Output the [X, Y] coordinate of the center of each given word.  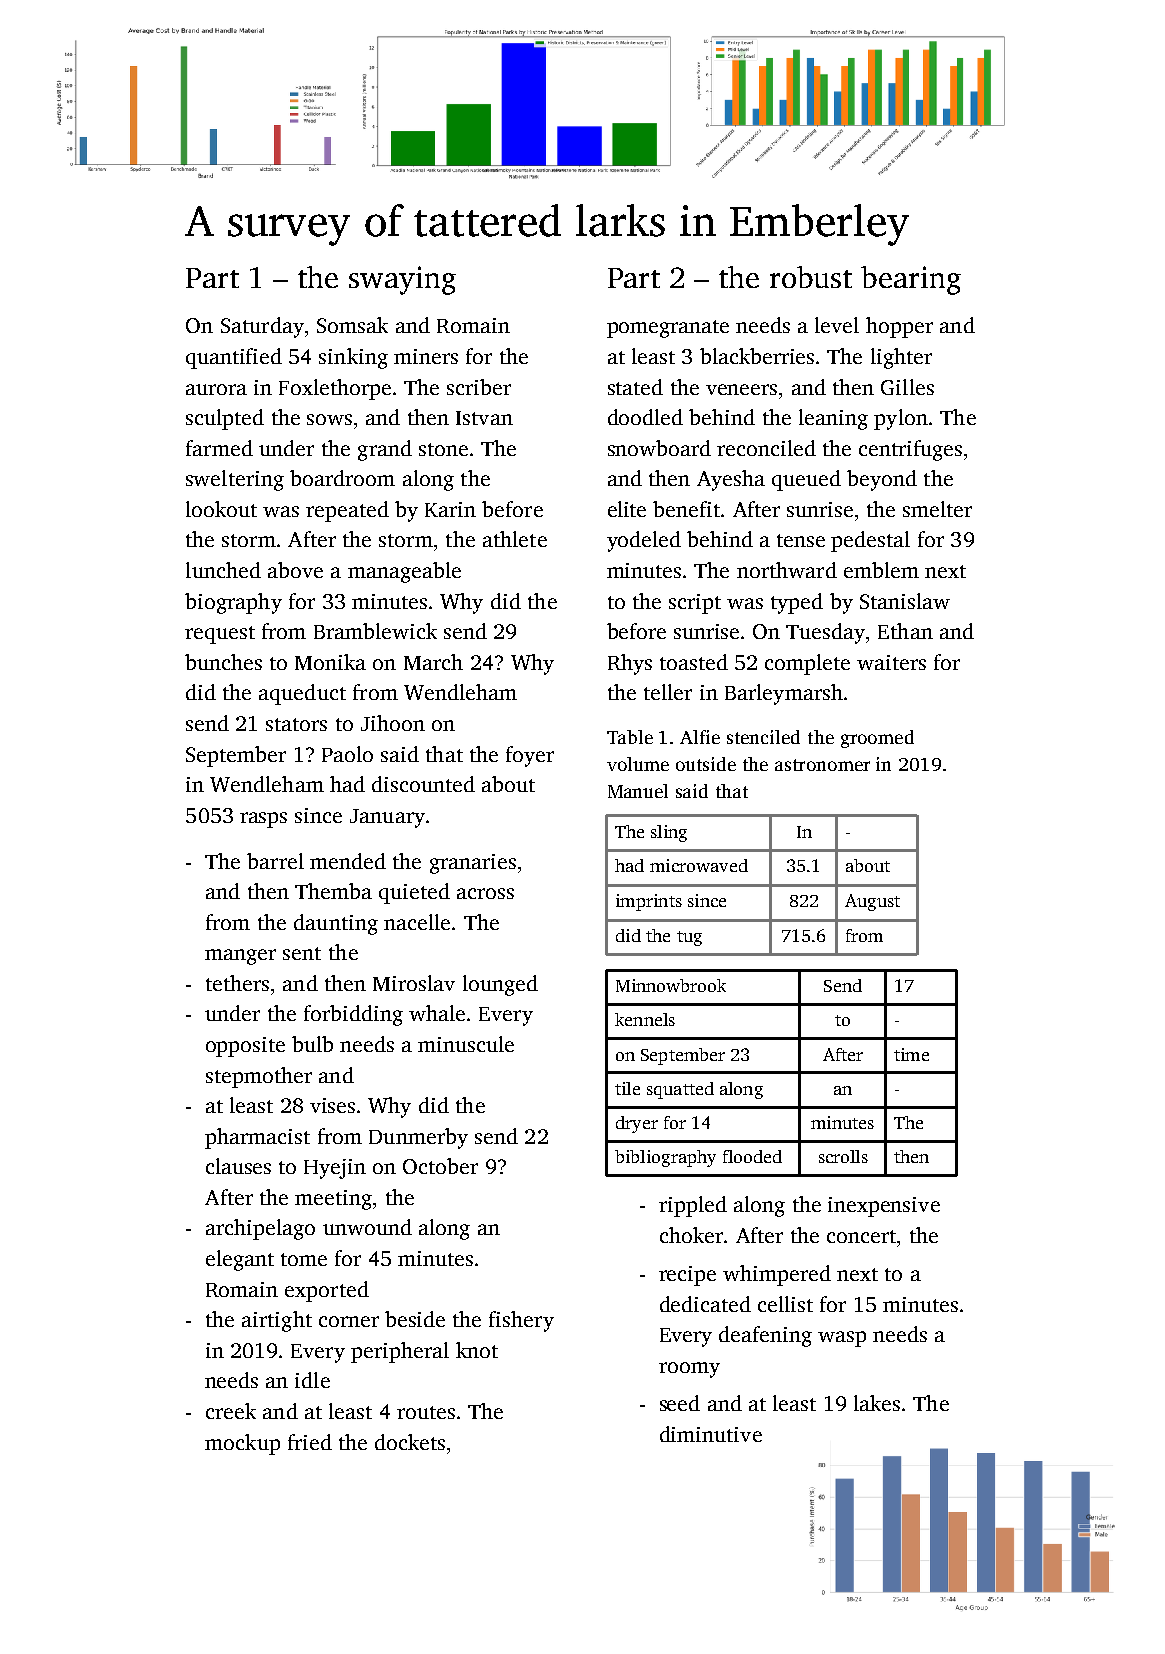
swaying [402, 280]
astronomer [822, 765]
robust [811, 277]
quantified [234, 358]
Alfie [700, 737]
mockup [242, 1444]
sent [302, 953]
